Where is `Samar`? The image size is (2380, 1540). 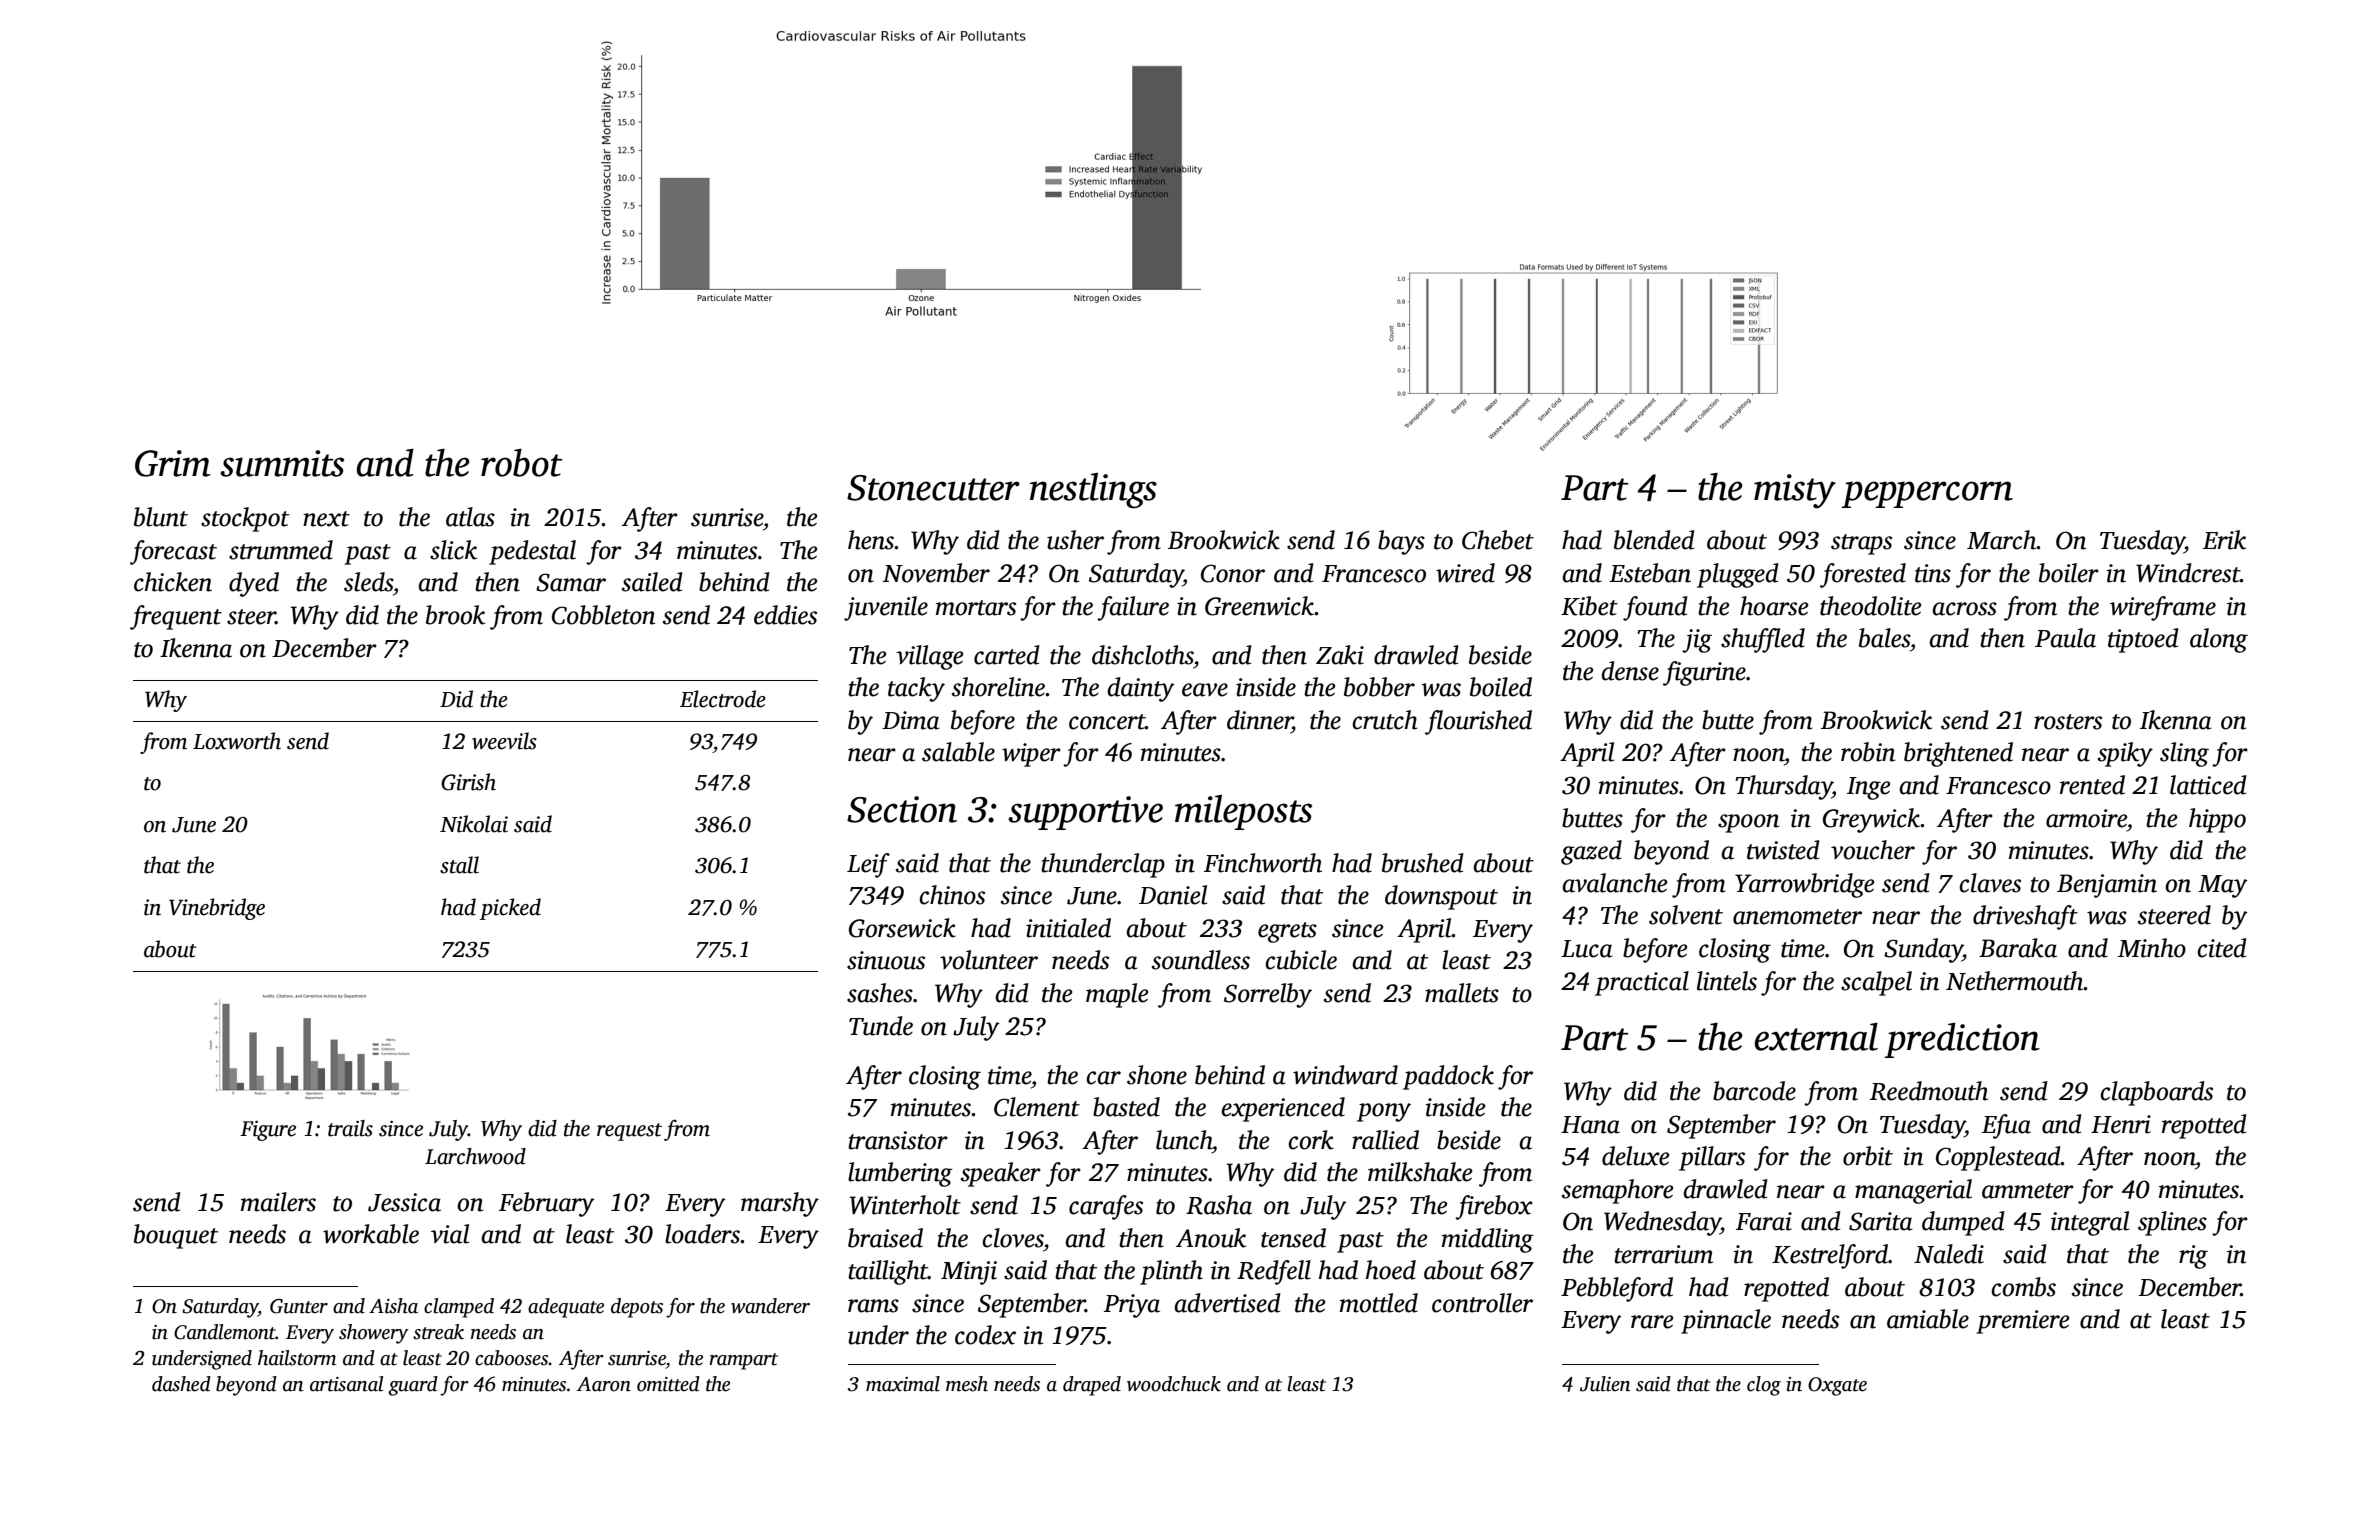 Samar is located at coordinates (571, 582).
